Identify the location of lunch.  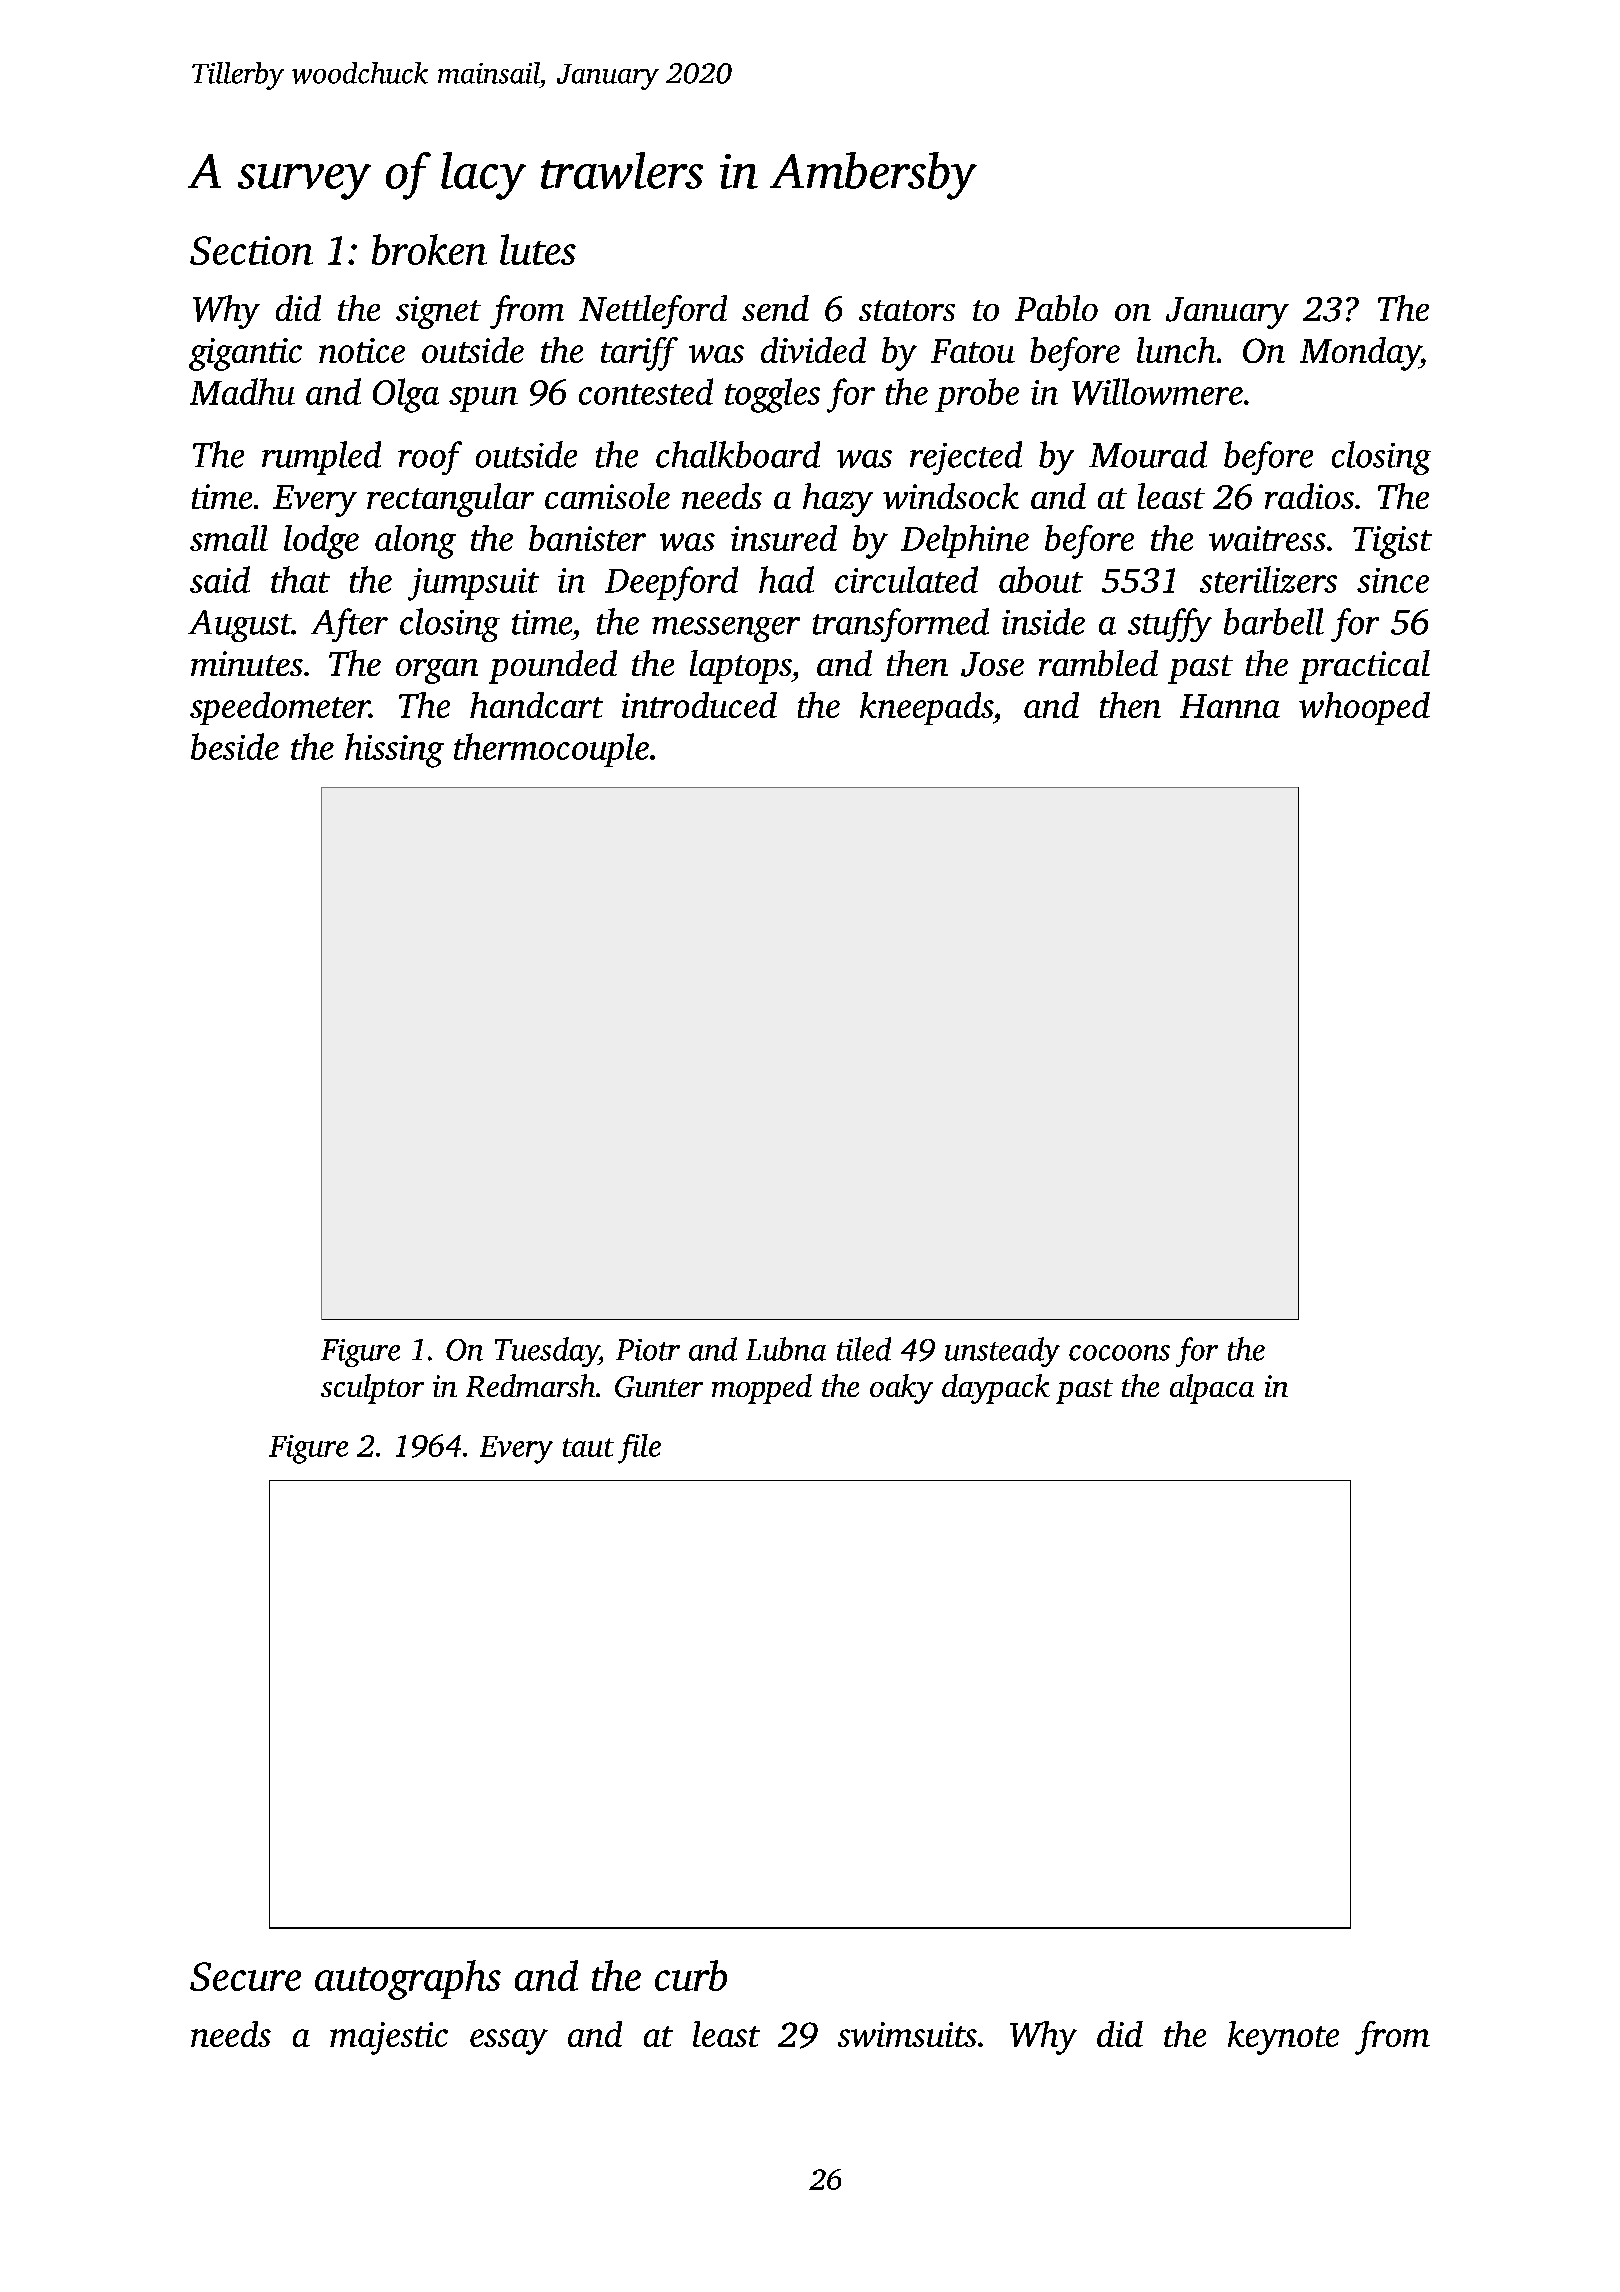
(1176, 350).
